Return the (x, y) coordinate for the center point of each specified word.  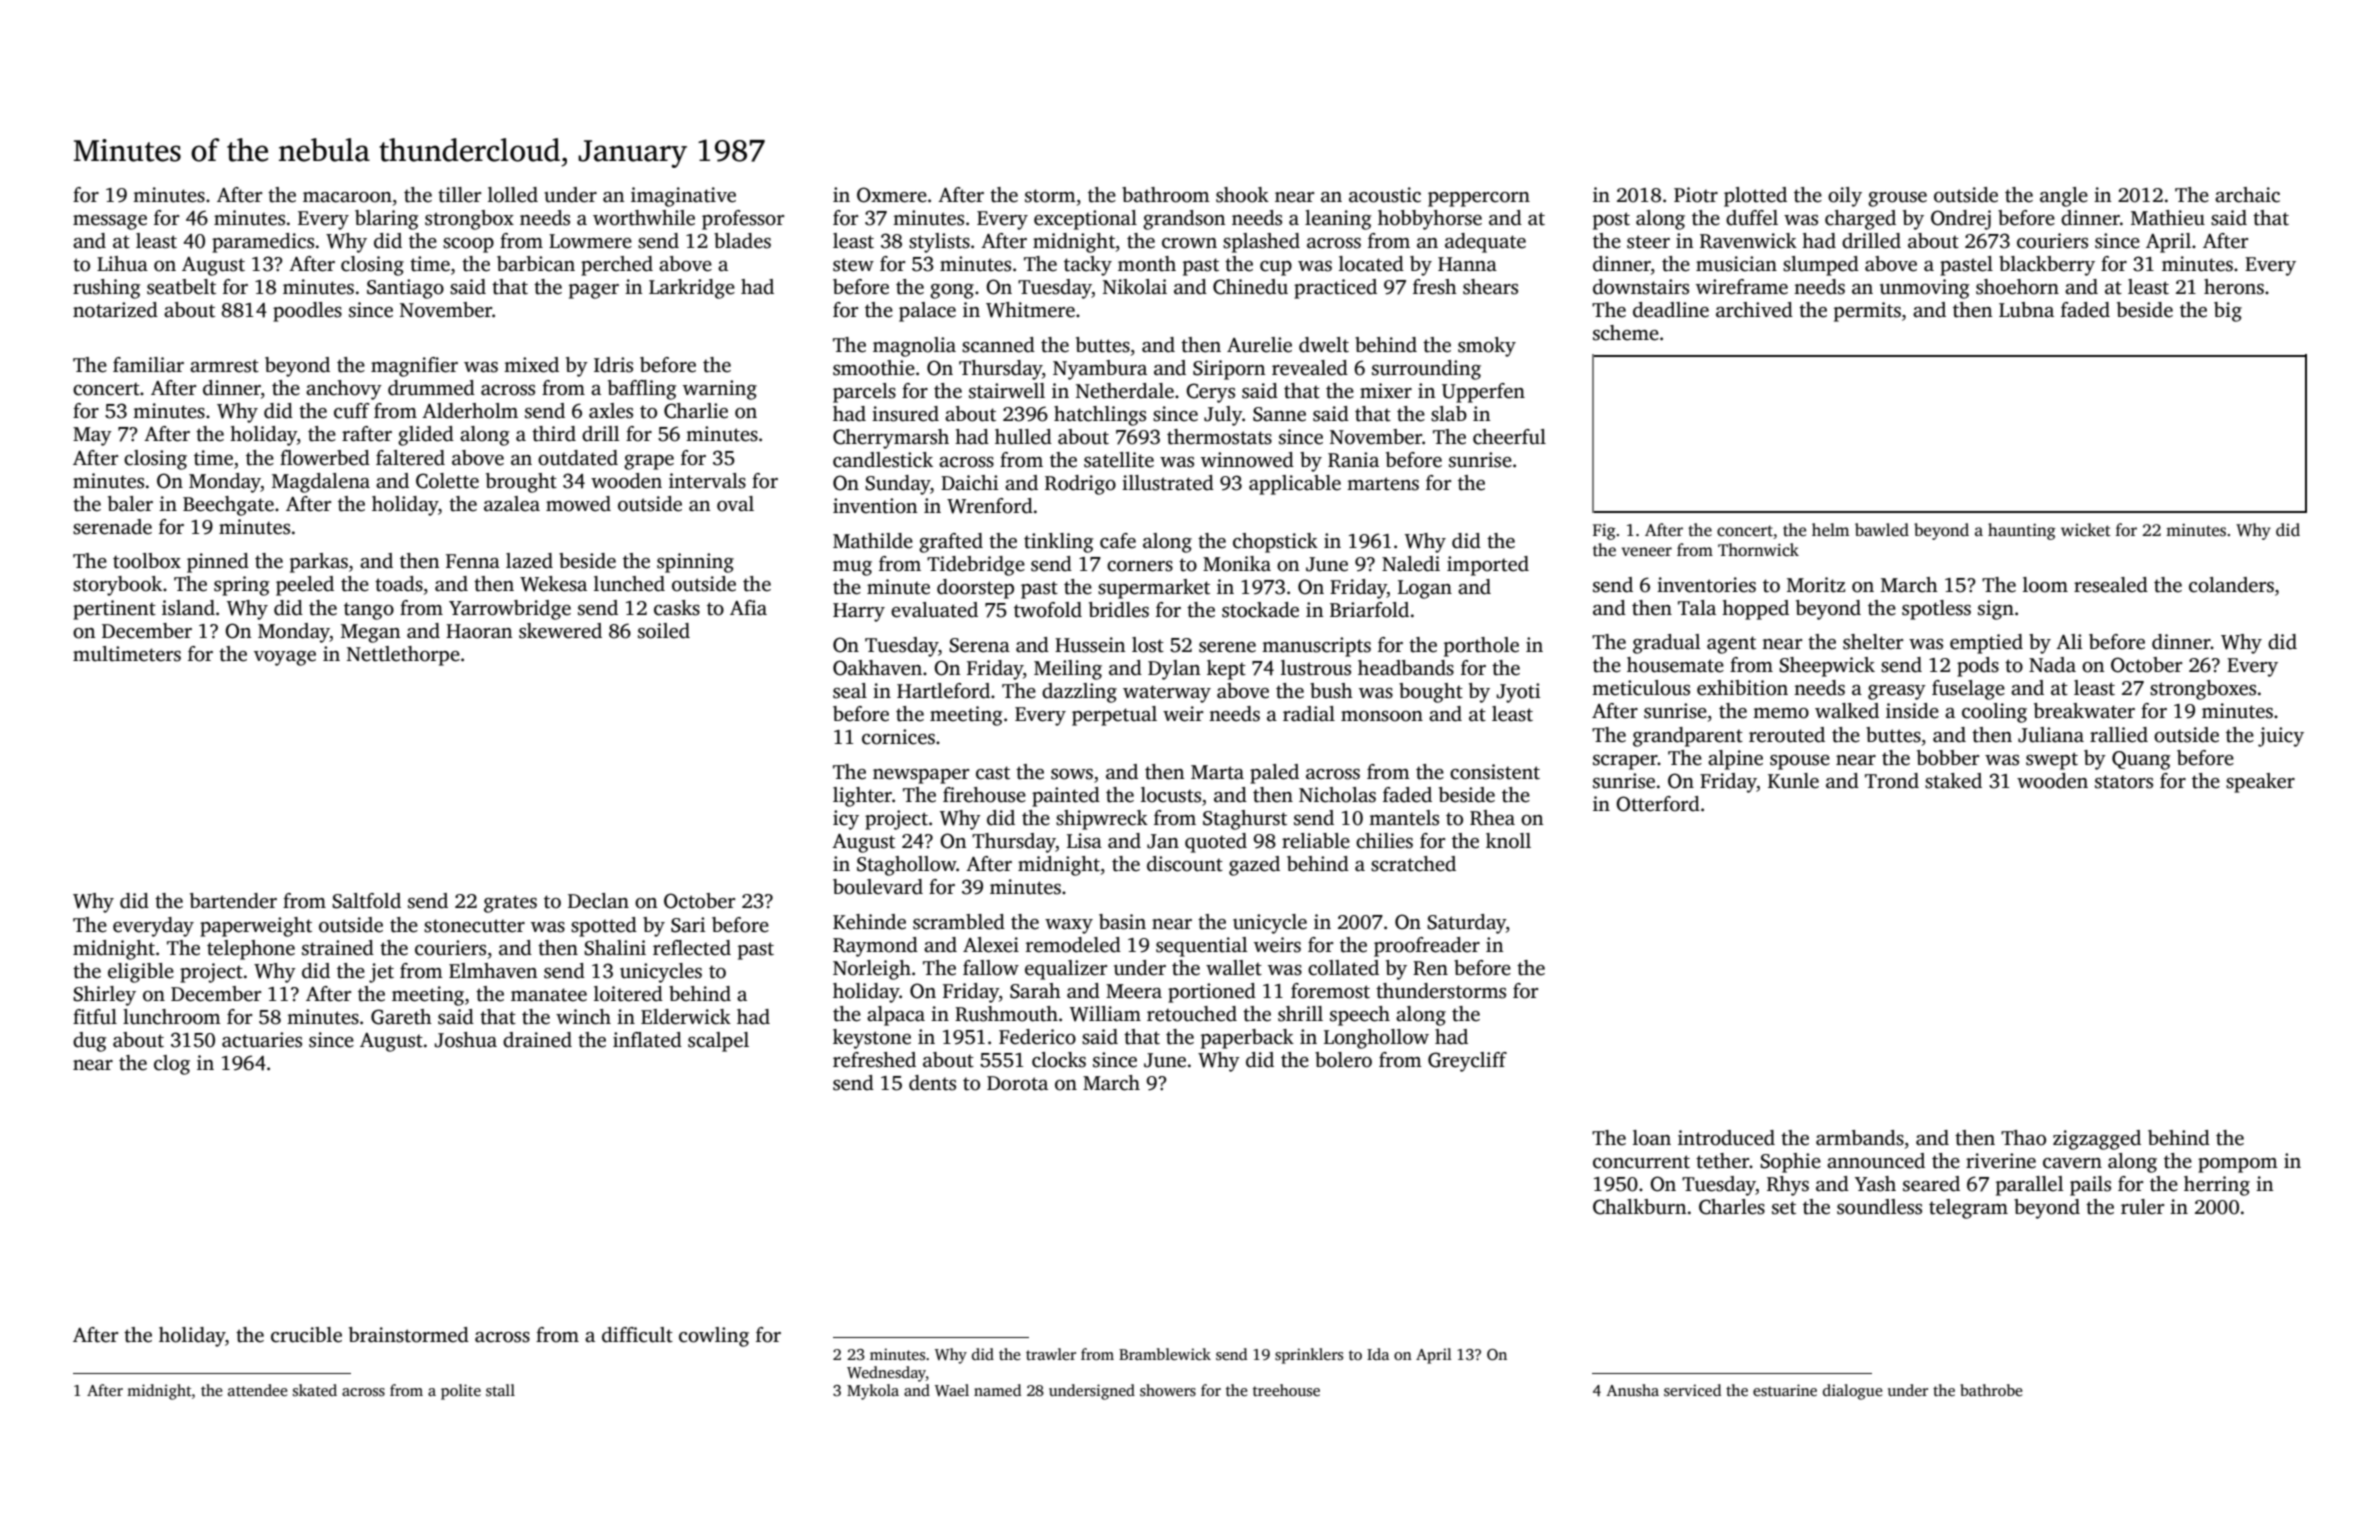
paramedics (263, 243)
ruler (2142, 1207)
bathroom (1166, 195)
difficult (637, 1335)
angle (2064, 197)
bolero (1343, 1060)
